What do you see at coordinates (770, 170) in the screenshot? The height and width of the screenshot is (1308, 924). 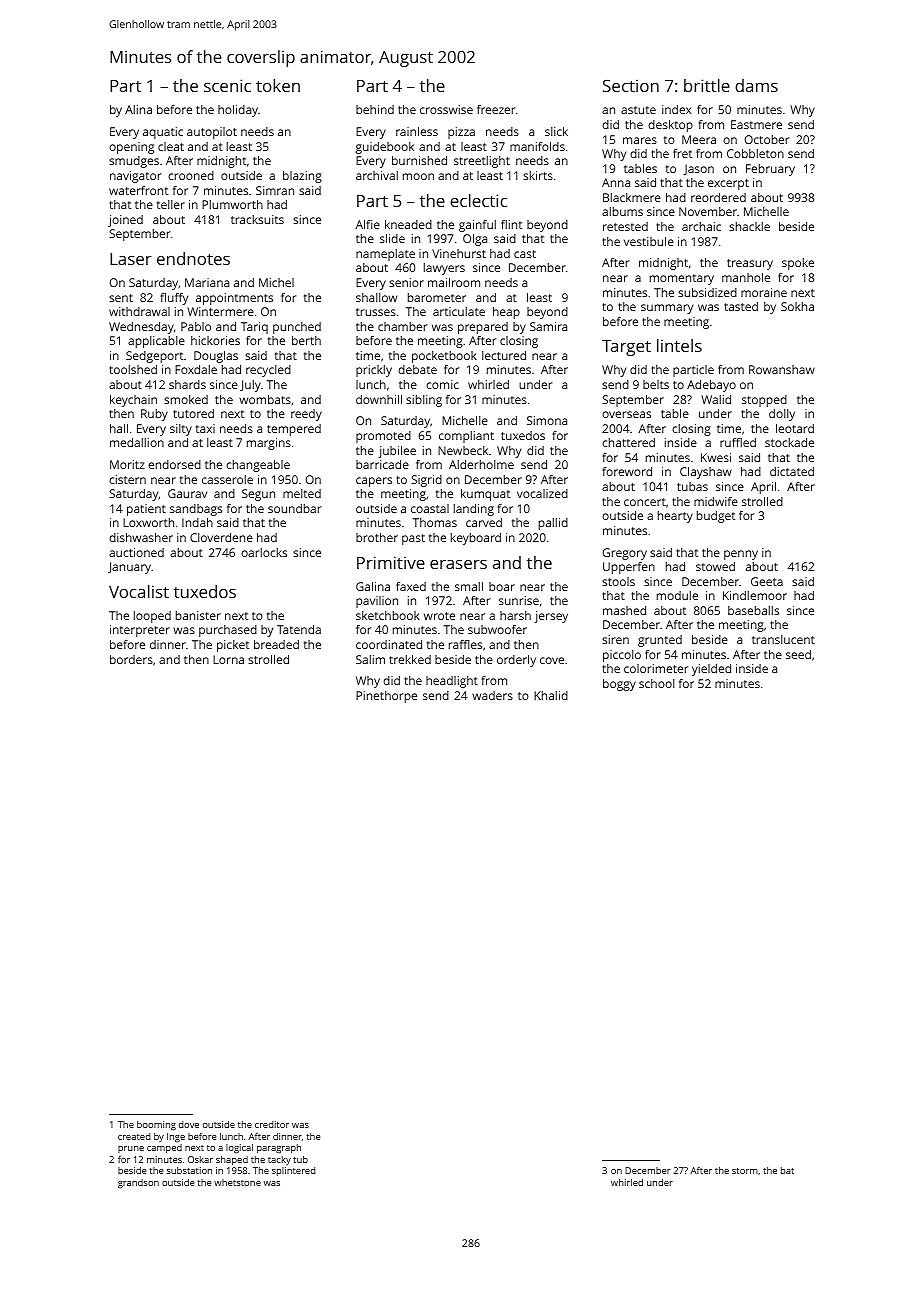 I see `February` at bounding box center [770, 170].
